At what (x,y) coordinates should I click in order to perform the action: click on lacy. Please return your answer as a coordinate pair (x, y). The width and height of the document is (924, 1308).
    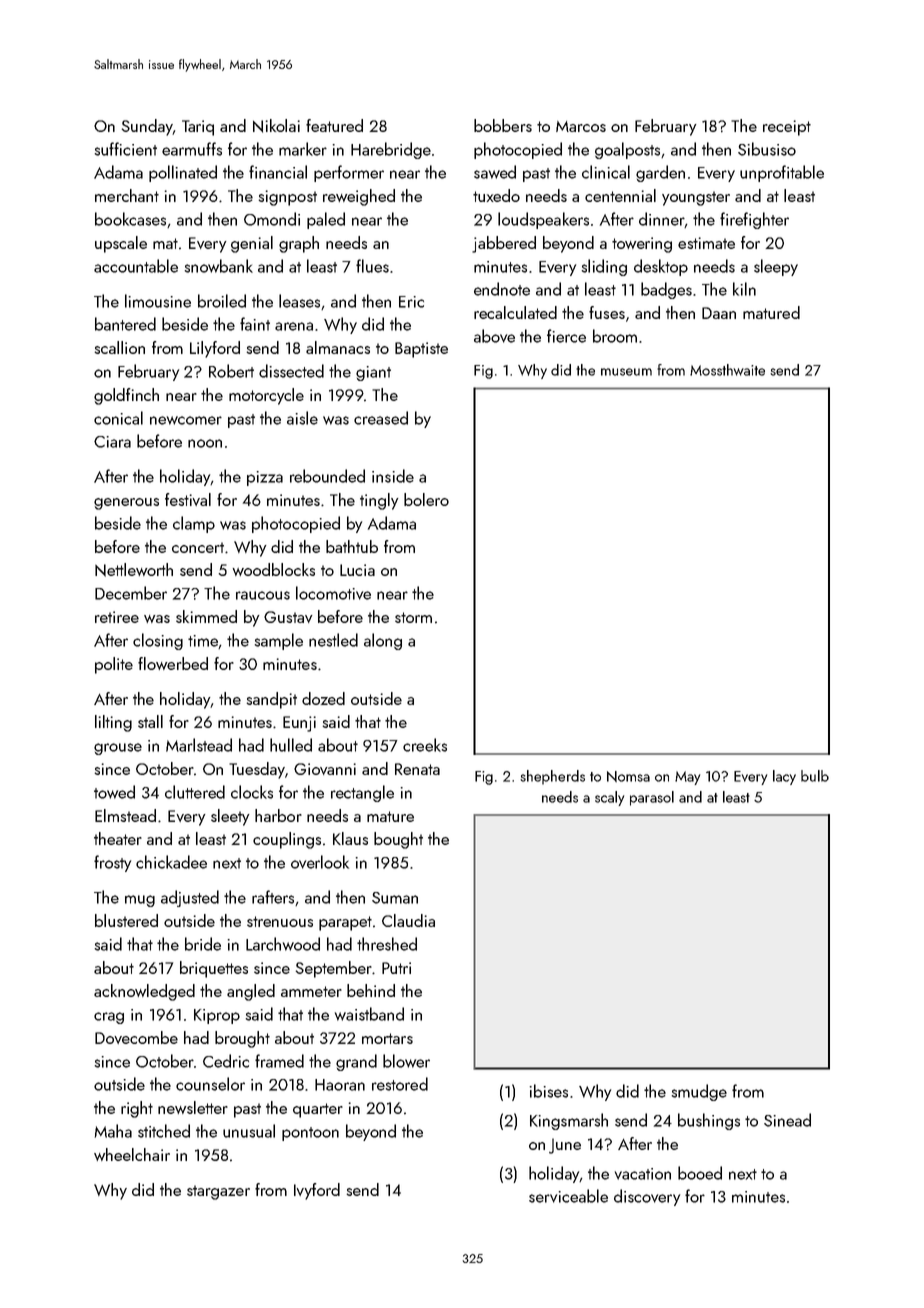
    Looking at the image, I should click on (784, 777).
